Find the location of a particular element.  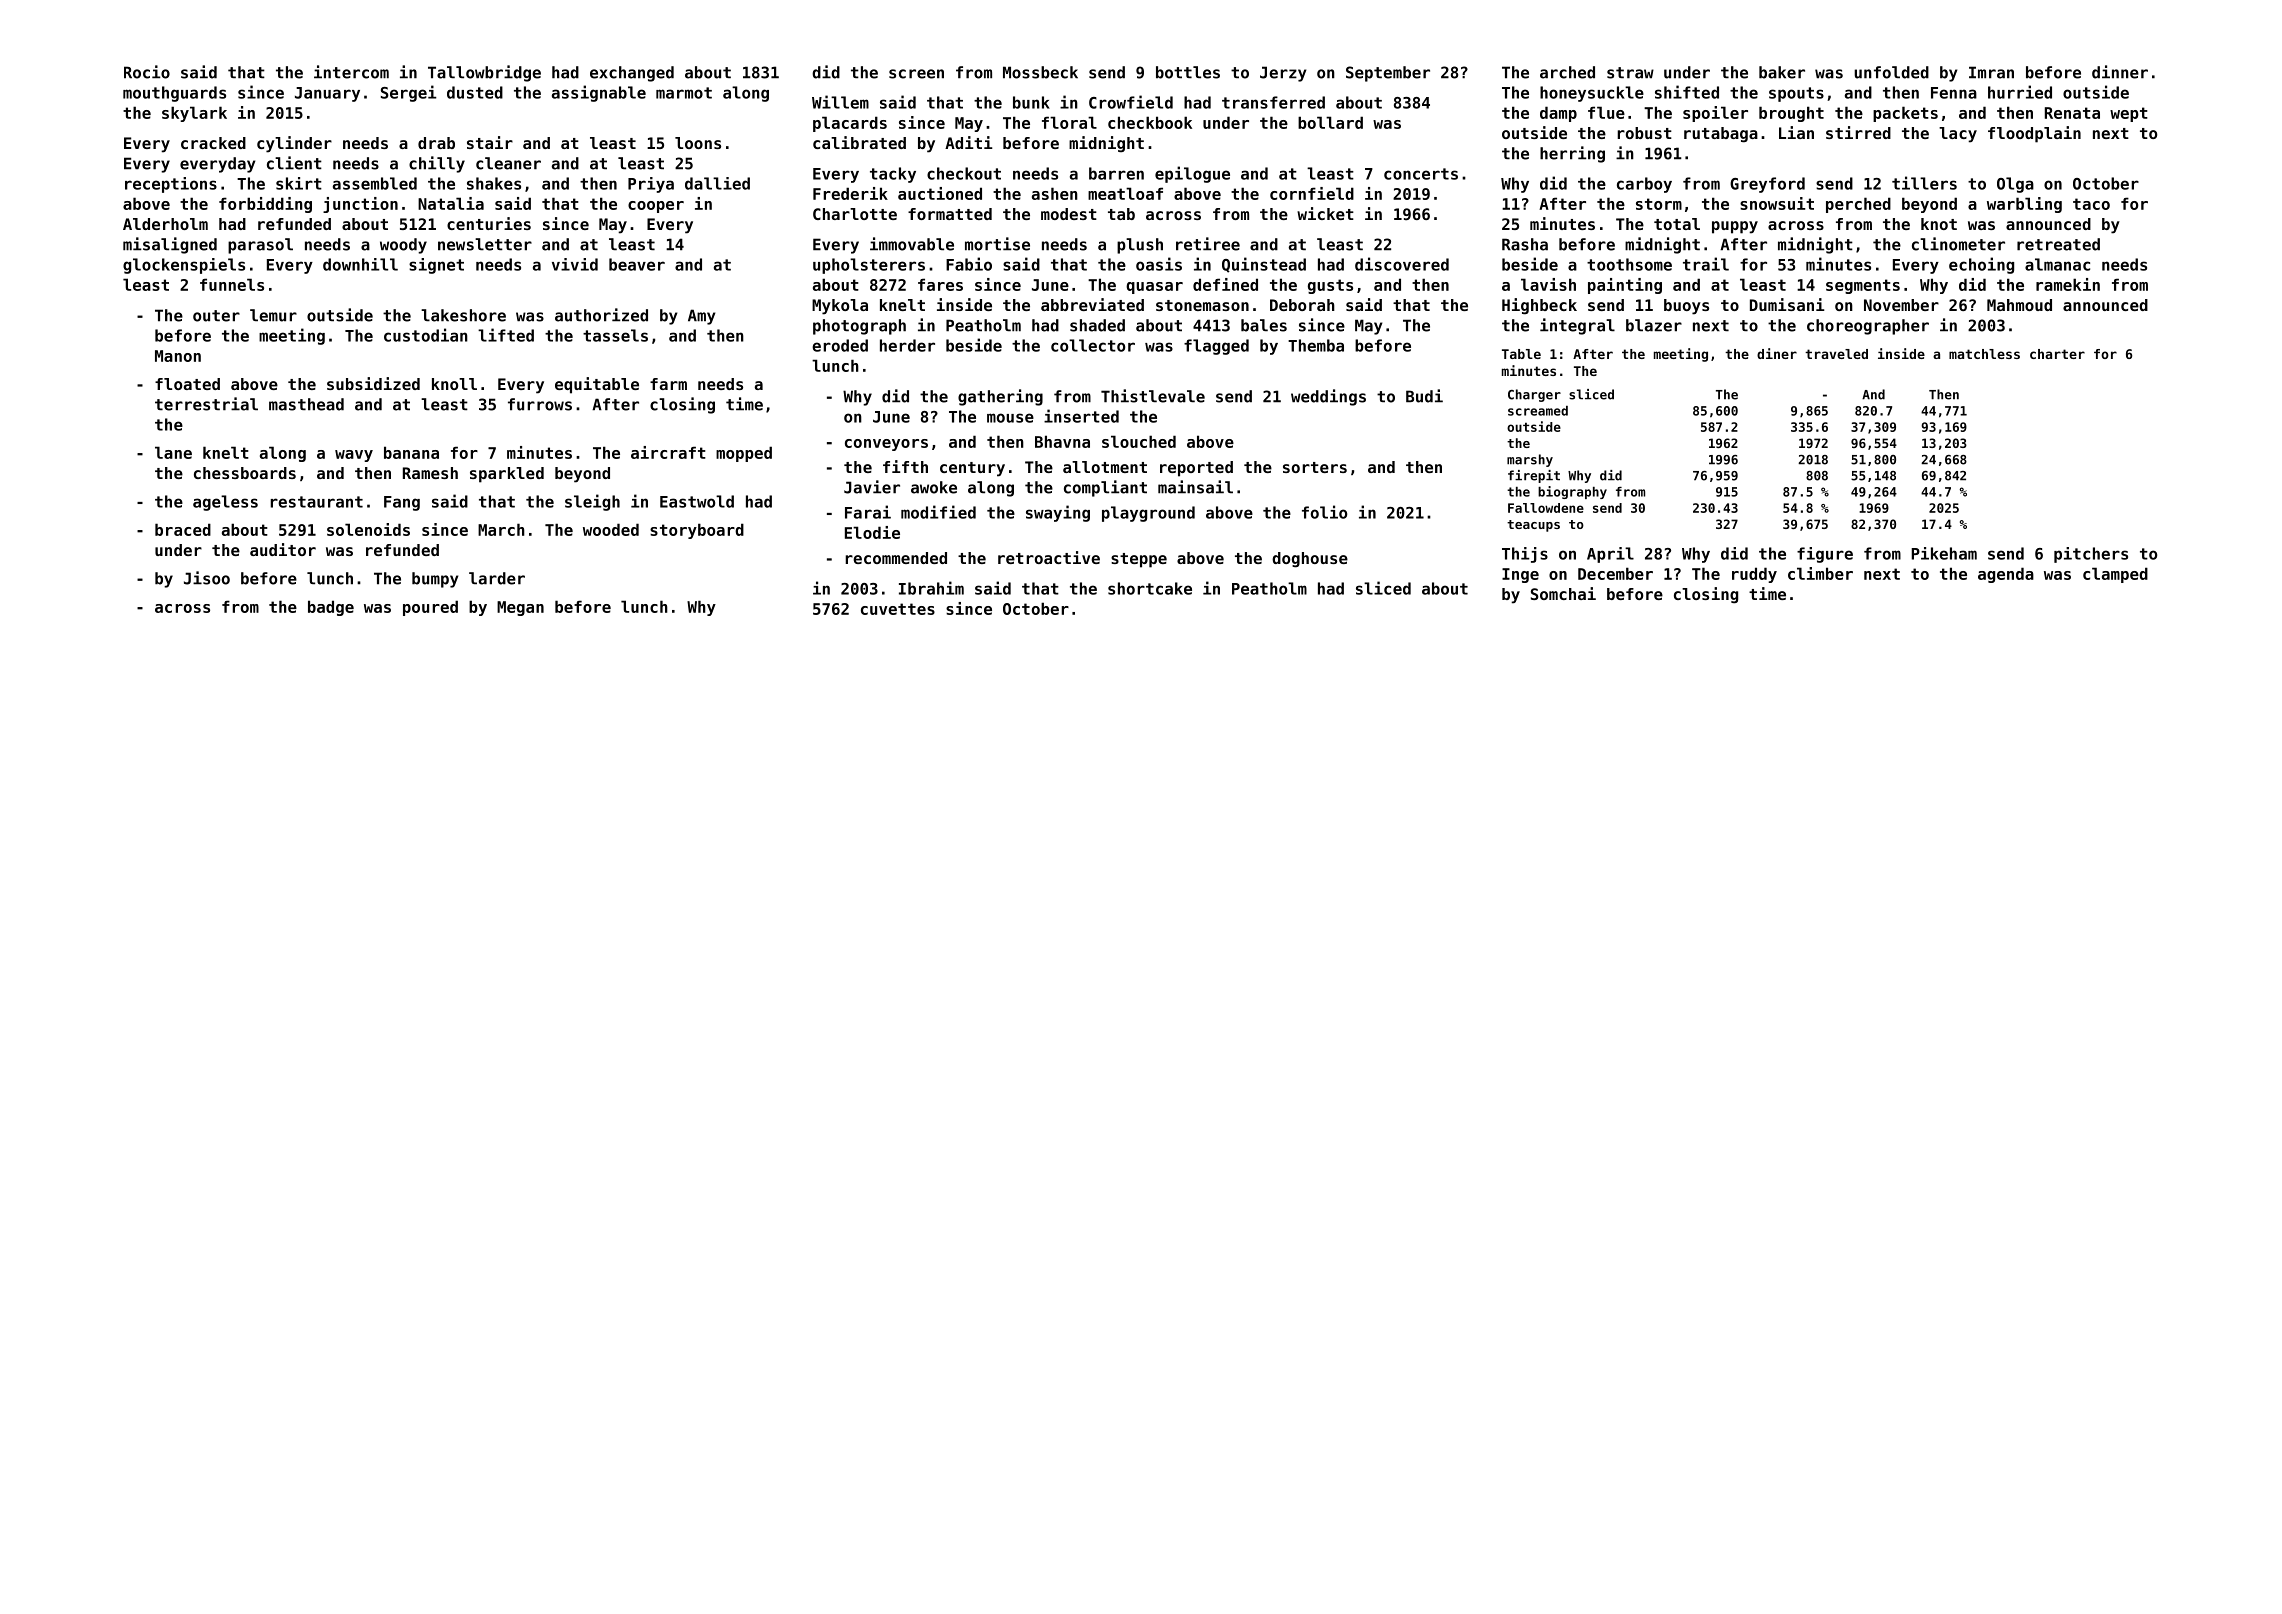

integral is located at coordinates (1577, 326).
